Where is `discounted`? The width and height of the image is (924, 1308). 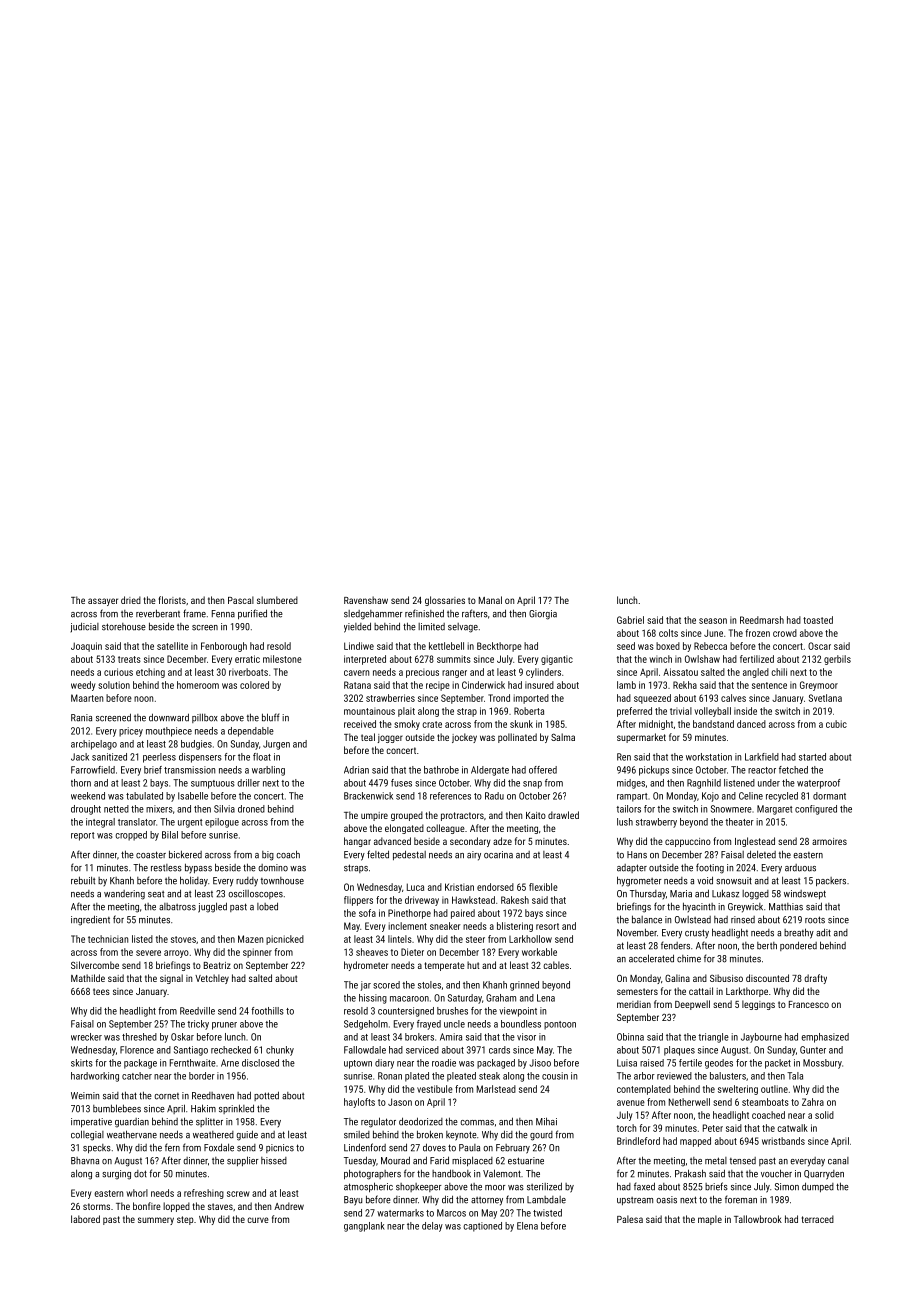 discounted is located at coordinates (767, 978).
